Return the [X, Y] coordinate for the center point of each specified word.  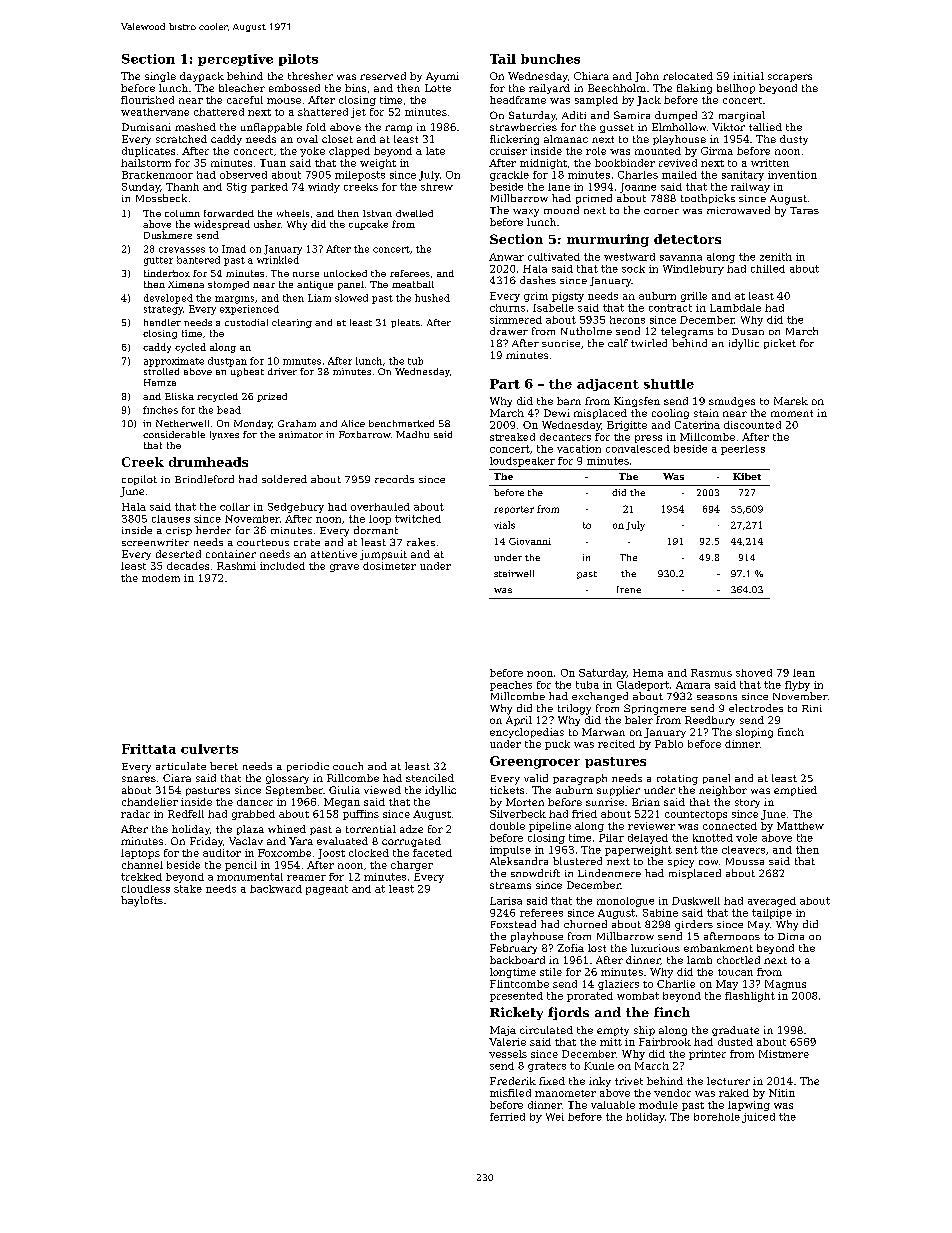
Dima [791, 936]
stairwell [514, 573]
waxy [526, 213]
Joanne [638, 188]
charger [412, 866]
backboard [517, 960]
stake [188, 889]
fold [316, 127]
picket [780, 344]
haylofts [142, 901]
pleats [405, 323]
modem [161, 578]
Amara [693, 685]
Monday [253, 424]
